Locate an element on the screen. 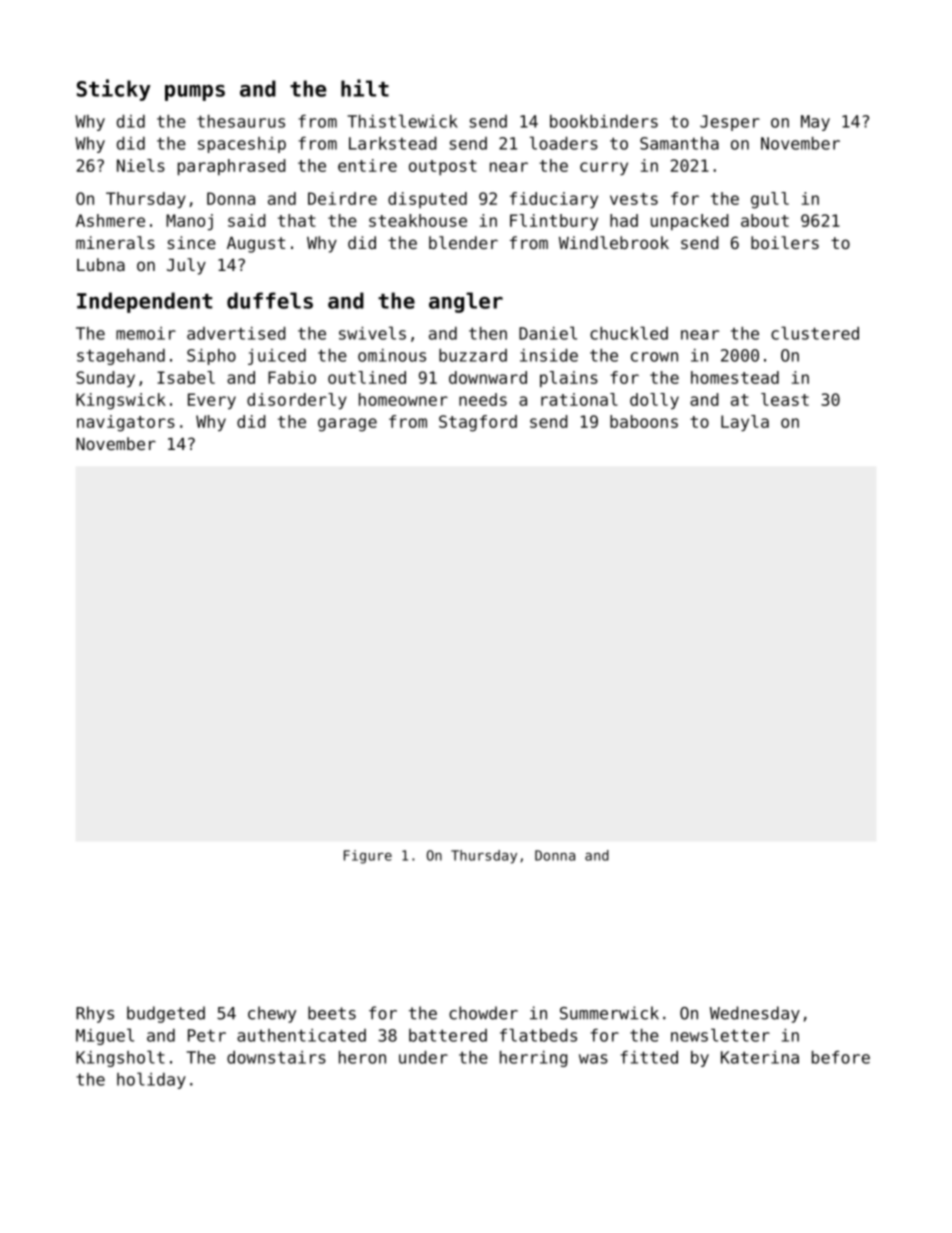 The height and width of the screenshot is (1233, 952). Kingsholt is located at coordinates (120, 1058).
